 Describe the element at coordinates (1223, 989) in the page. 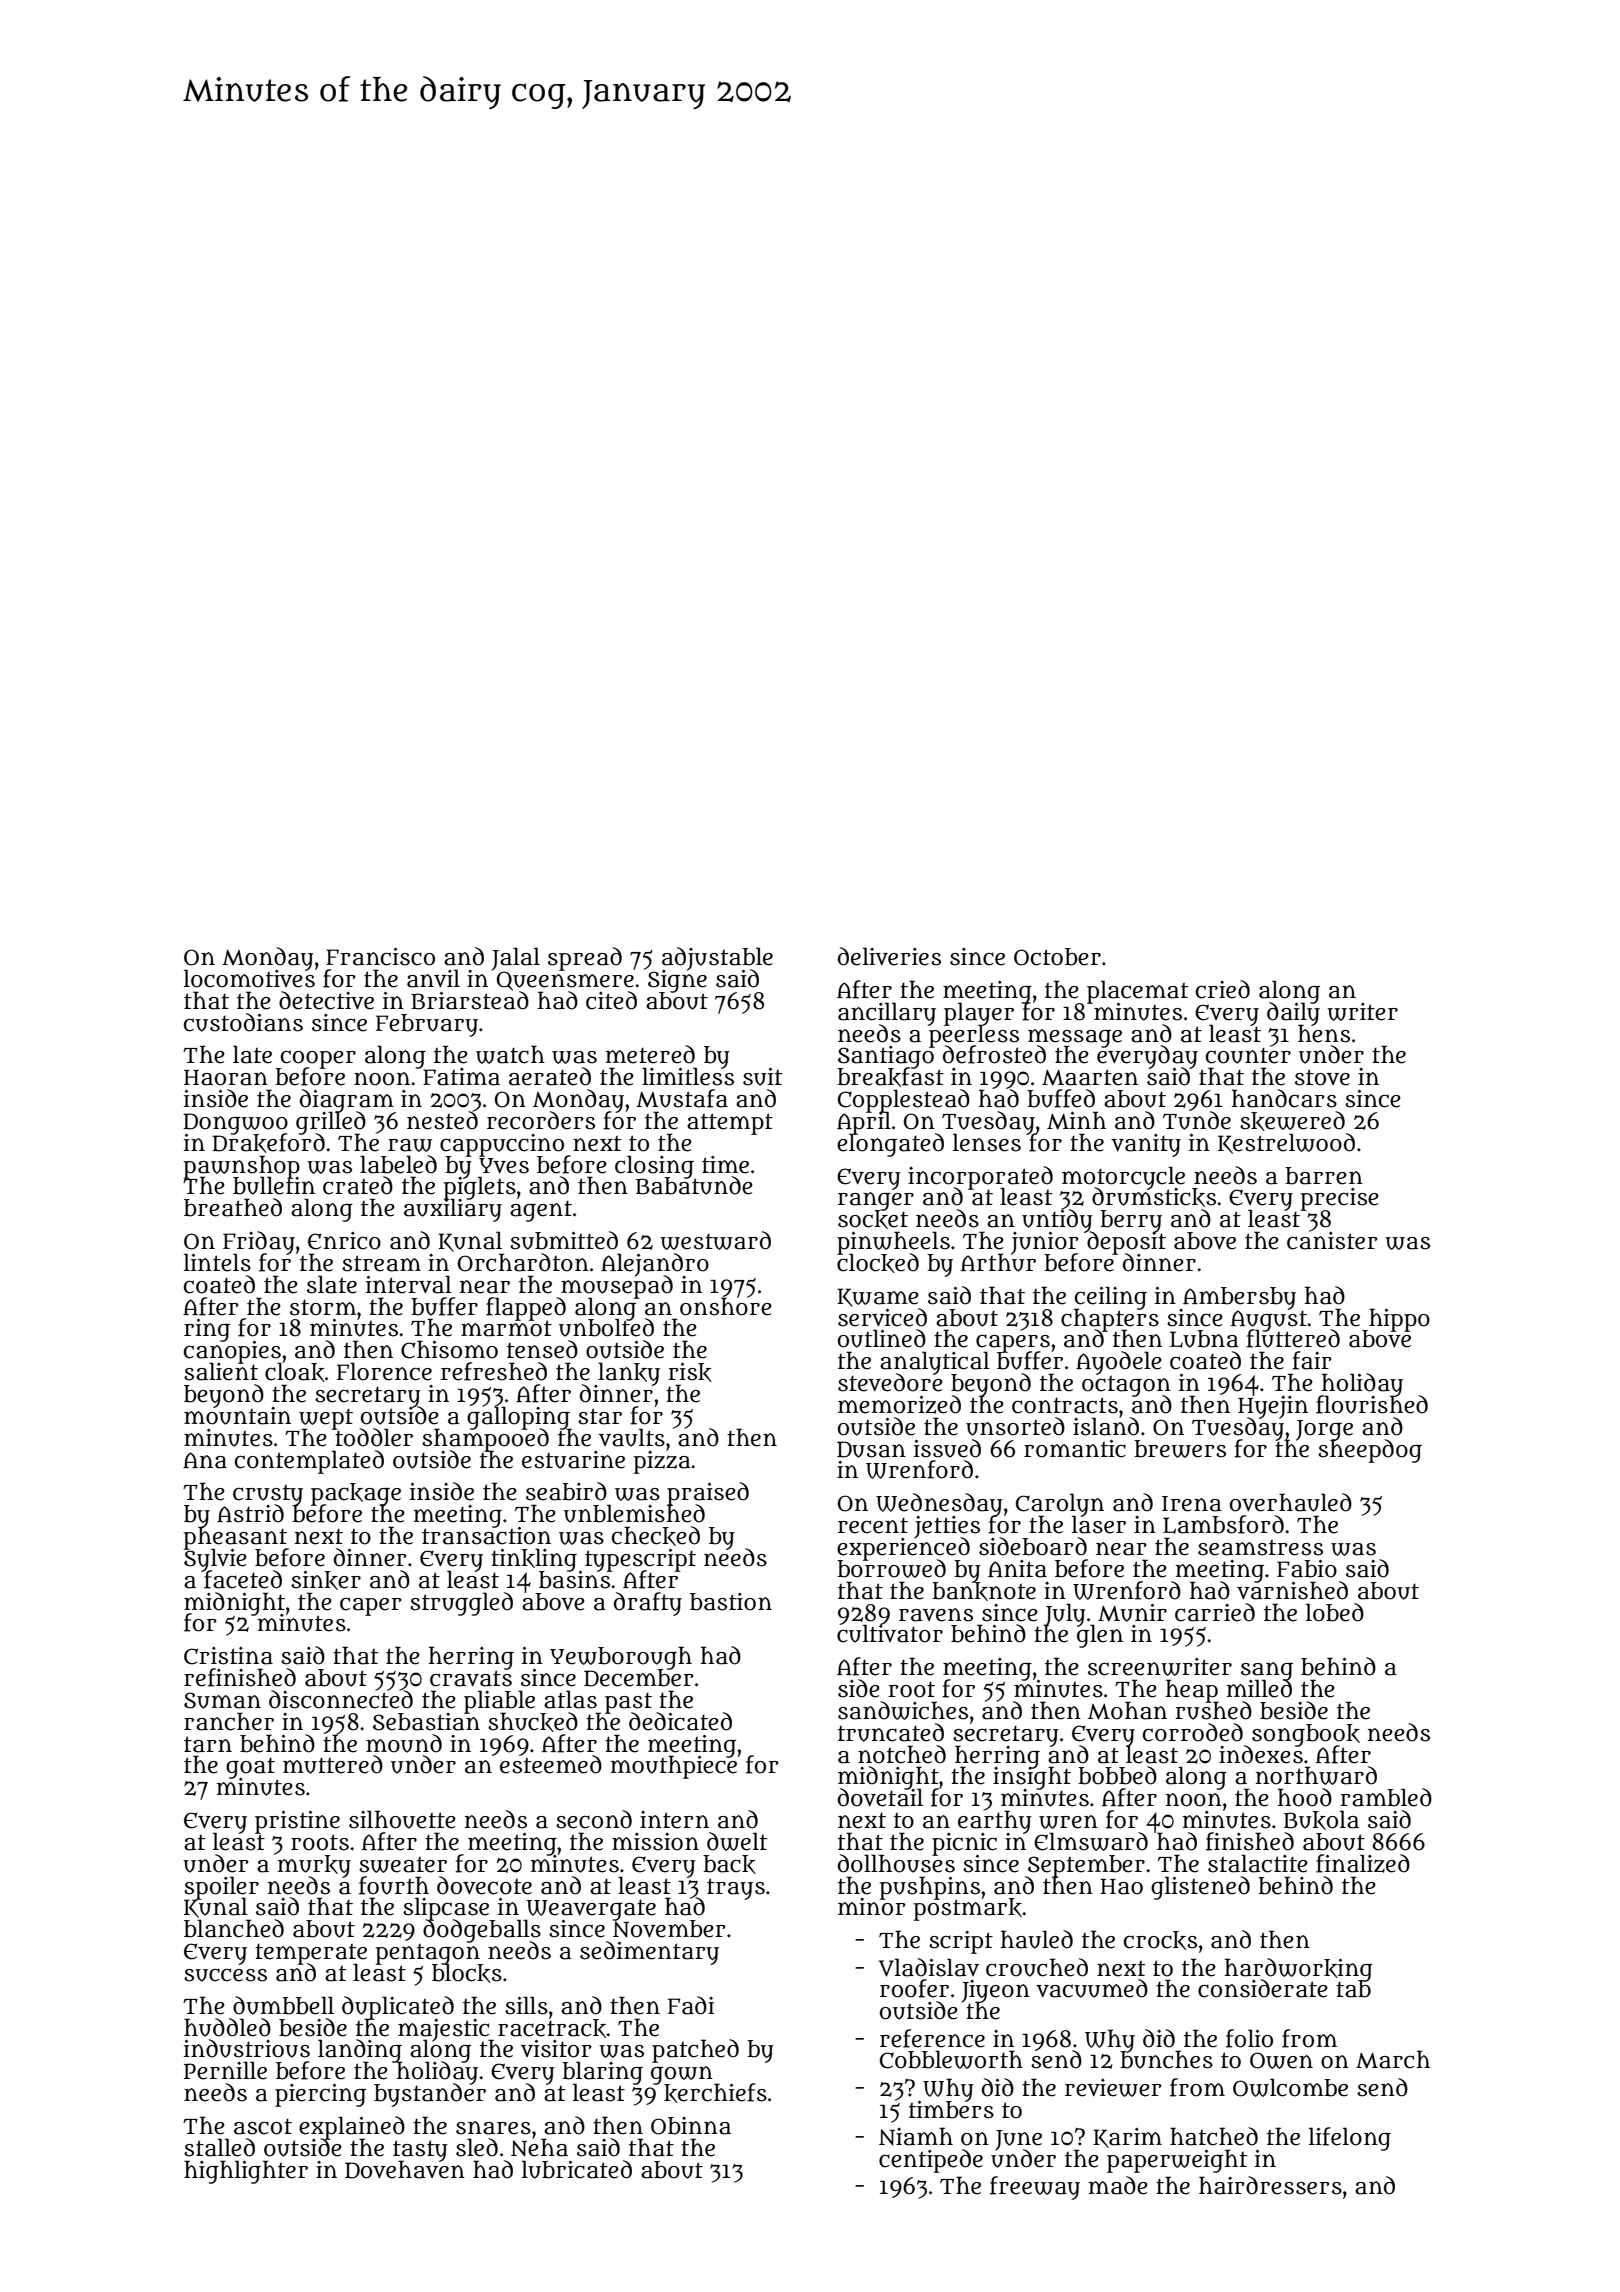

I see `cried` at that location.
